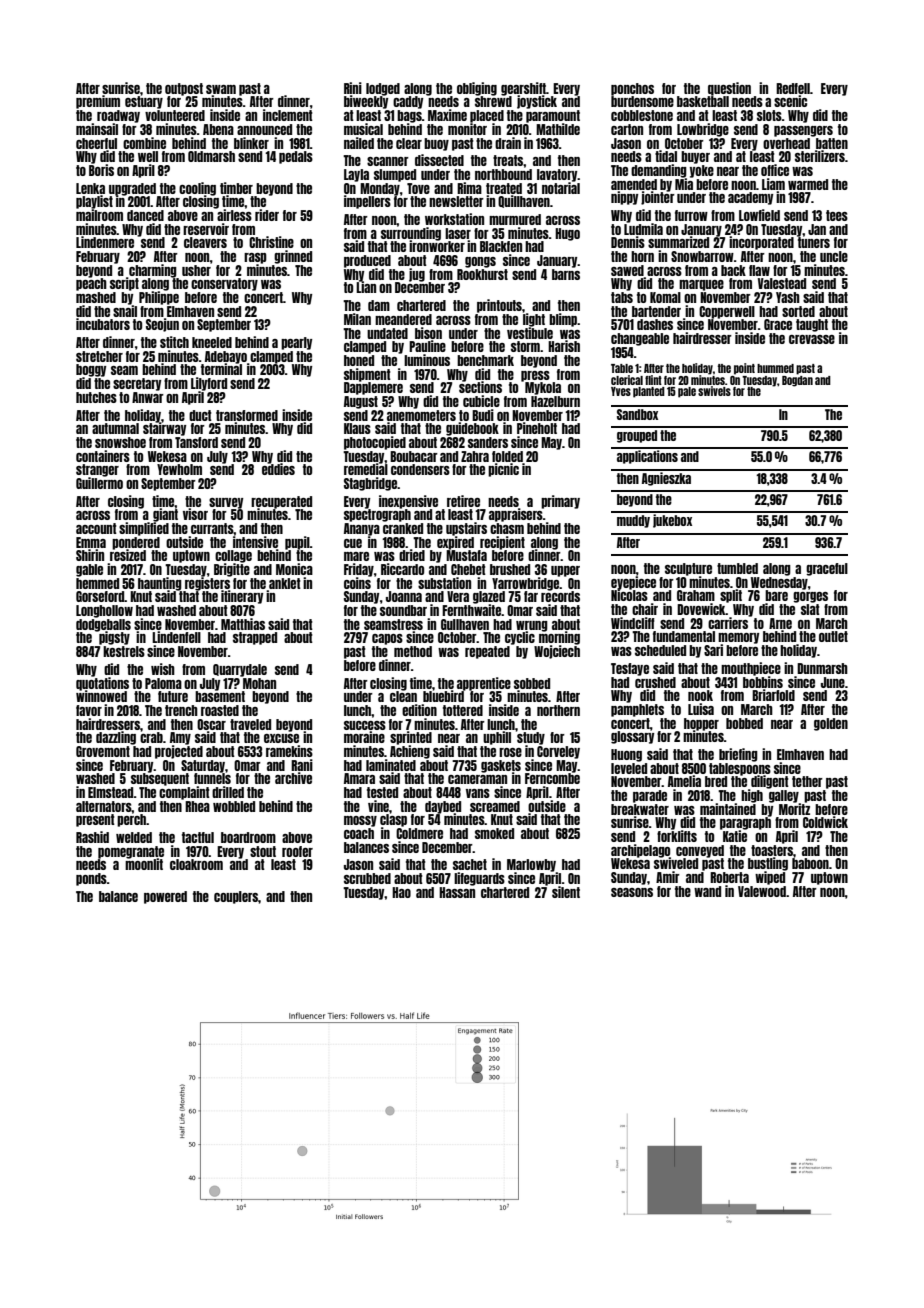 The image size is (924, 1308). What do you see at coordinates (558, 710) in the screenshot?
I see `northern` at bounding box center [558, 710].
